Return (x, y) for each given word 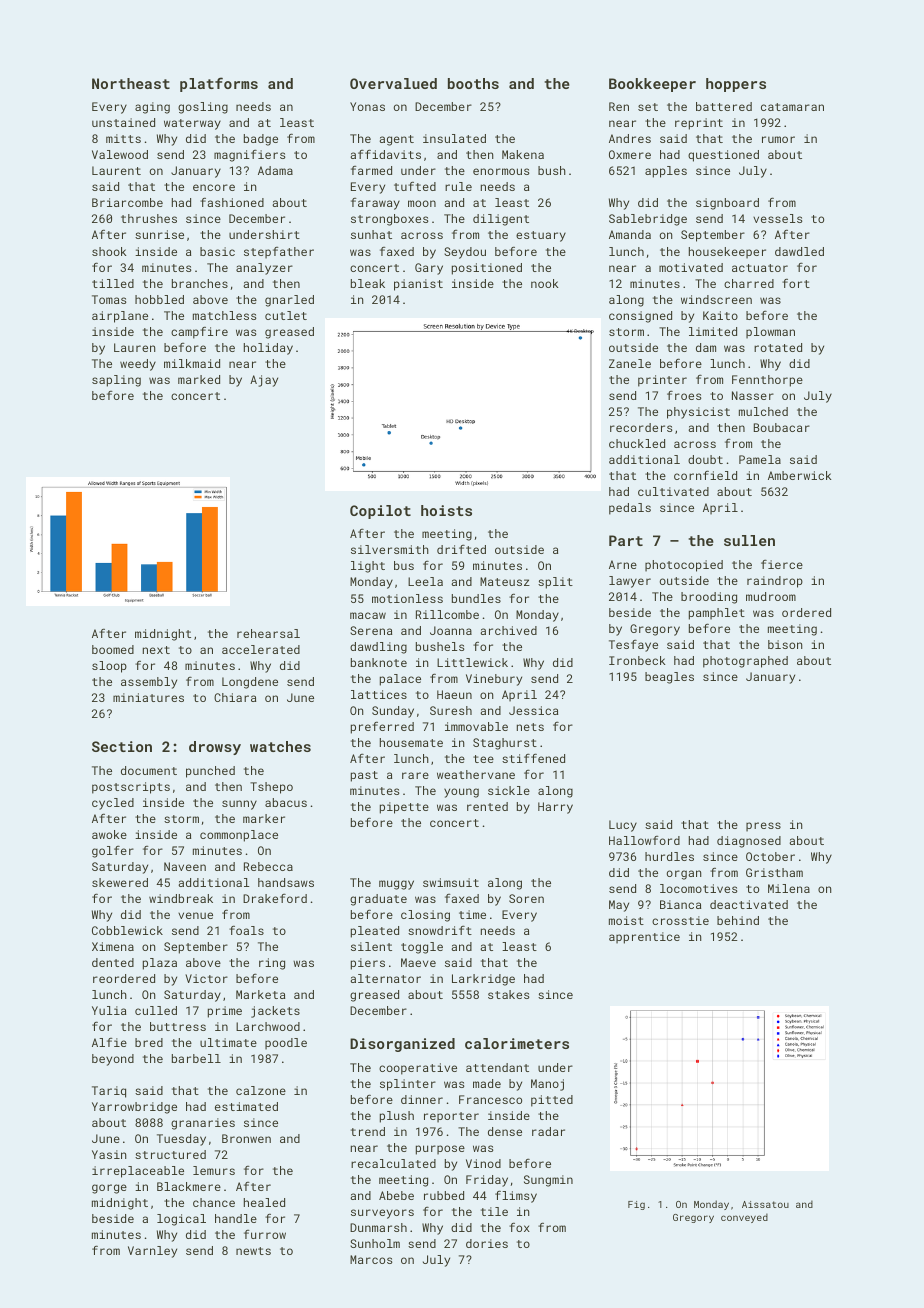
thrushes (149, 218)
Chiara (235, 697)
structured (170, 1154)
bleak (368, 283)
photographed (745, 662)
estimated (246, 1106)
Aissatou (765, 1204)
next (156, 650)
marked (199, 379)
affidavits (385, 154)
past (364, 776)
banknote (379, 662)
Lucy (623, 826)
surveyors (382, 1214)
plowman (770, 333)
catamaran (792, 107)
